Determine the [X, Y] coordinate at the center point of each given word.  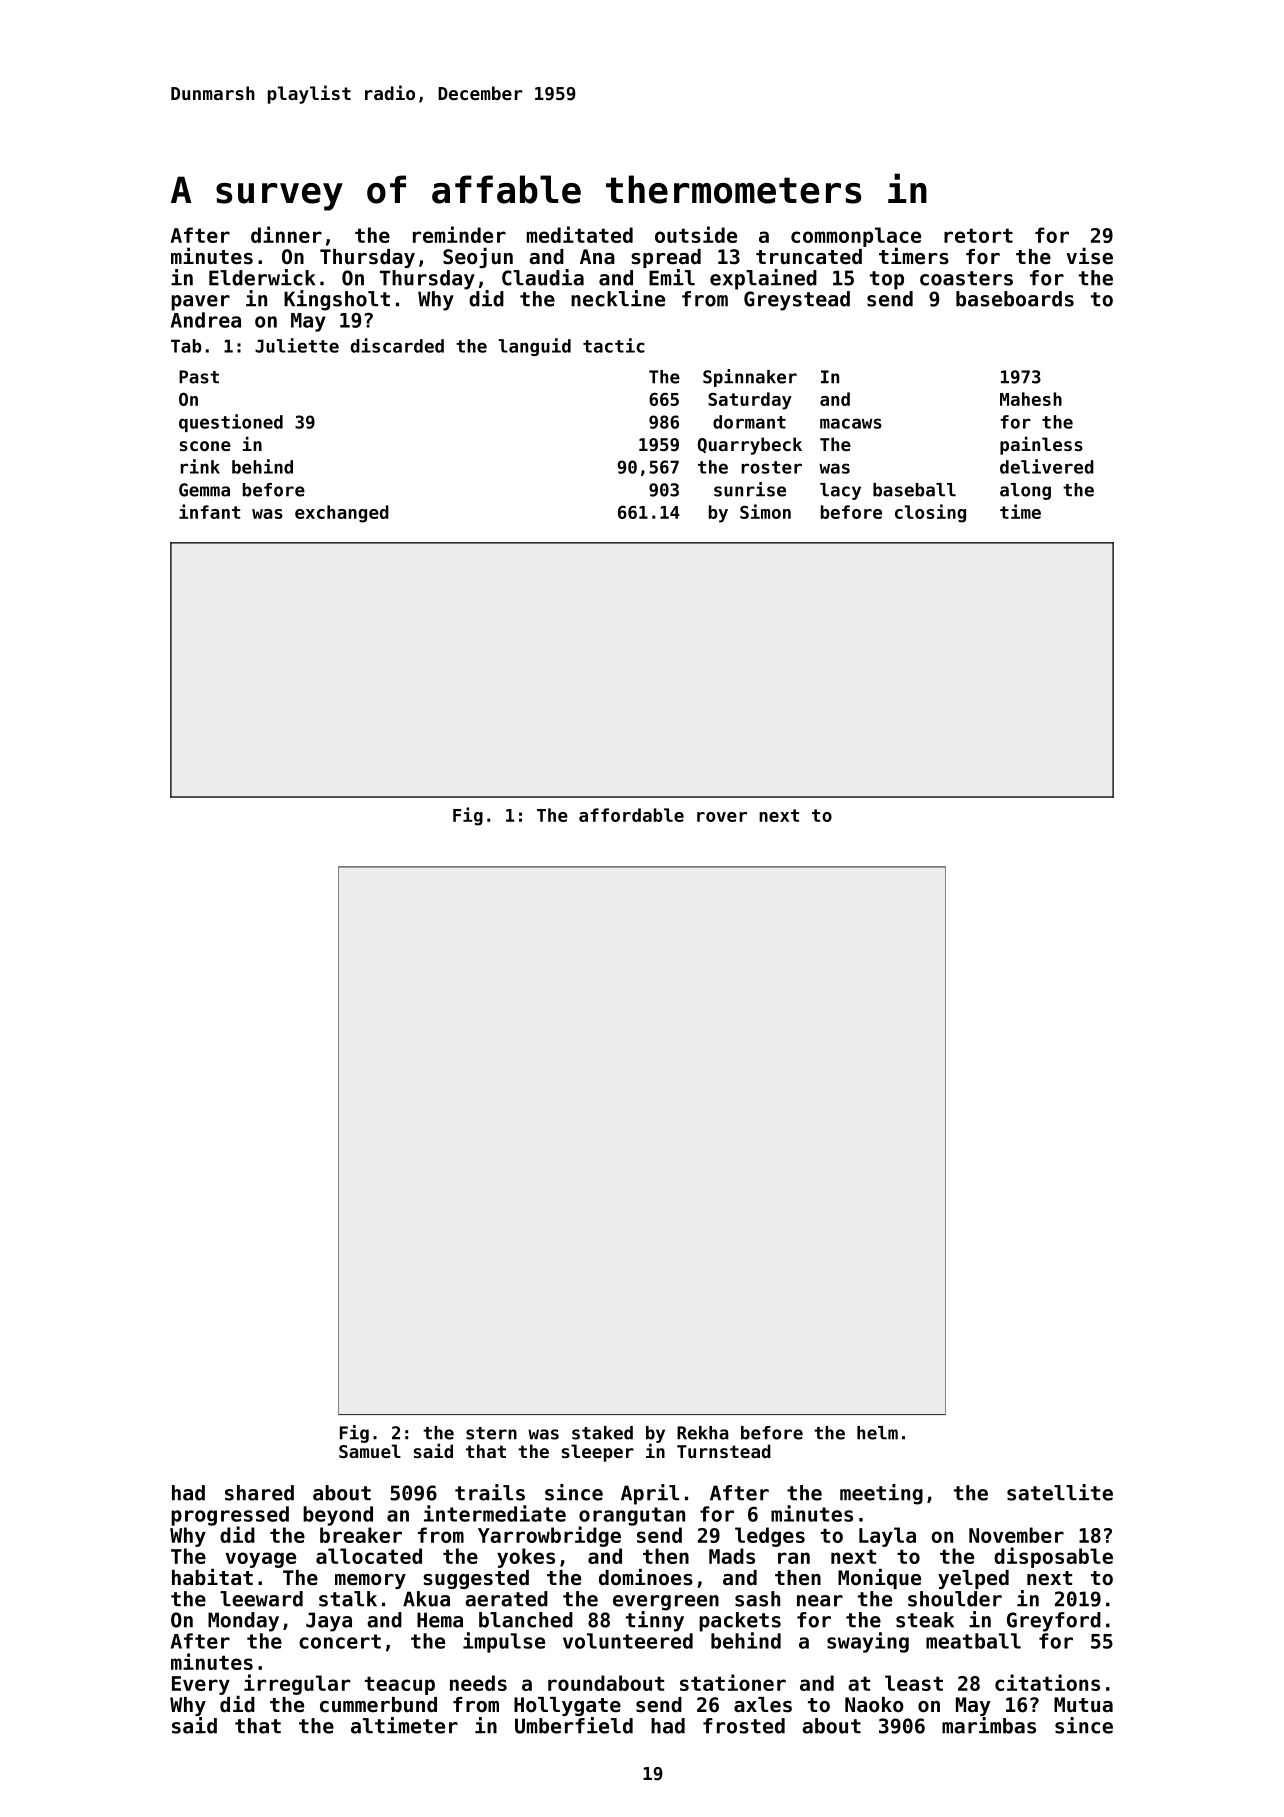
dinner [286, 234]
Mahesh [1031, 399]
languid [535, 347]
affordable [631, 815]
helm [877, 1433]
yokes [526, 1558]
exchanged [342, 514]
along [1025, 491]
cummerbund [378, 1704]
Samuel [370, 1451]
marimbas [989, 1725]
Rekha [703, 1433]
